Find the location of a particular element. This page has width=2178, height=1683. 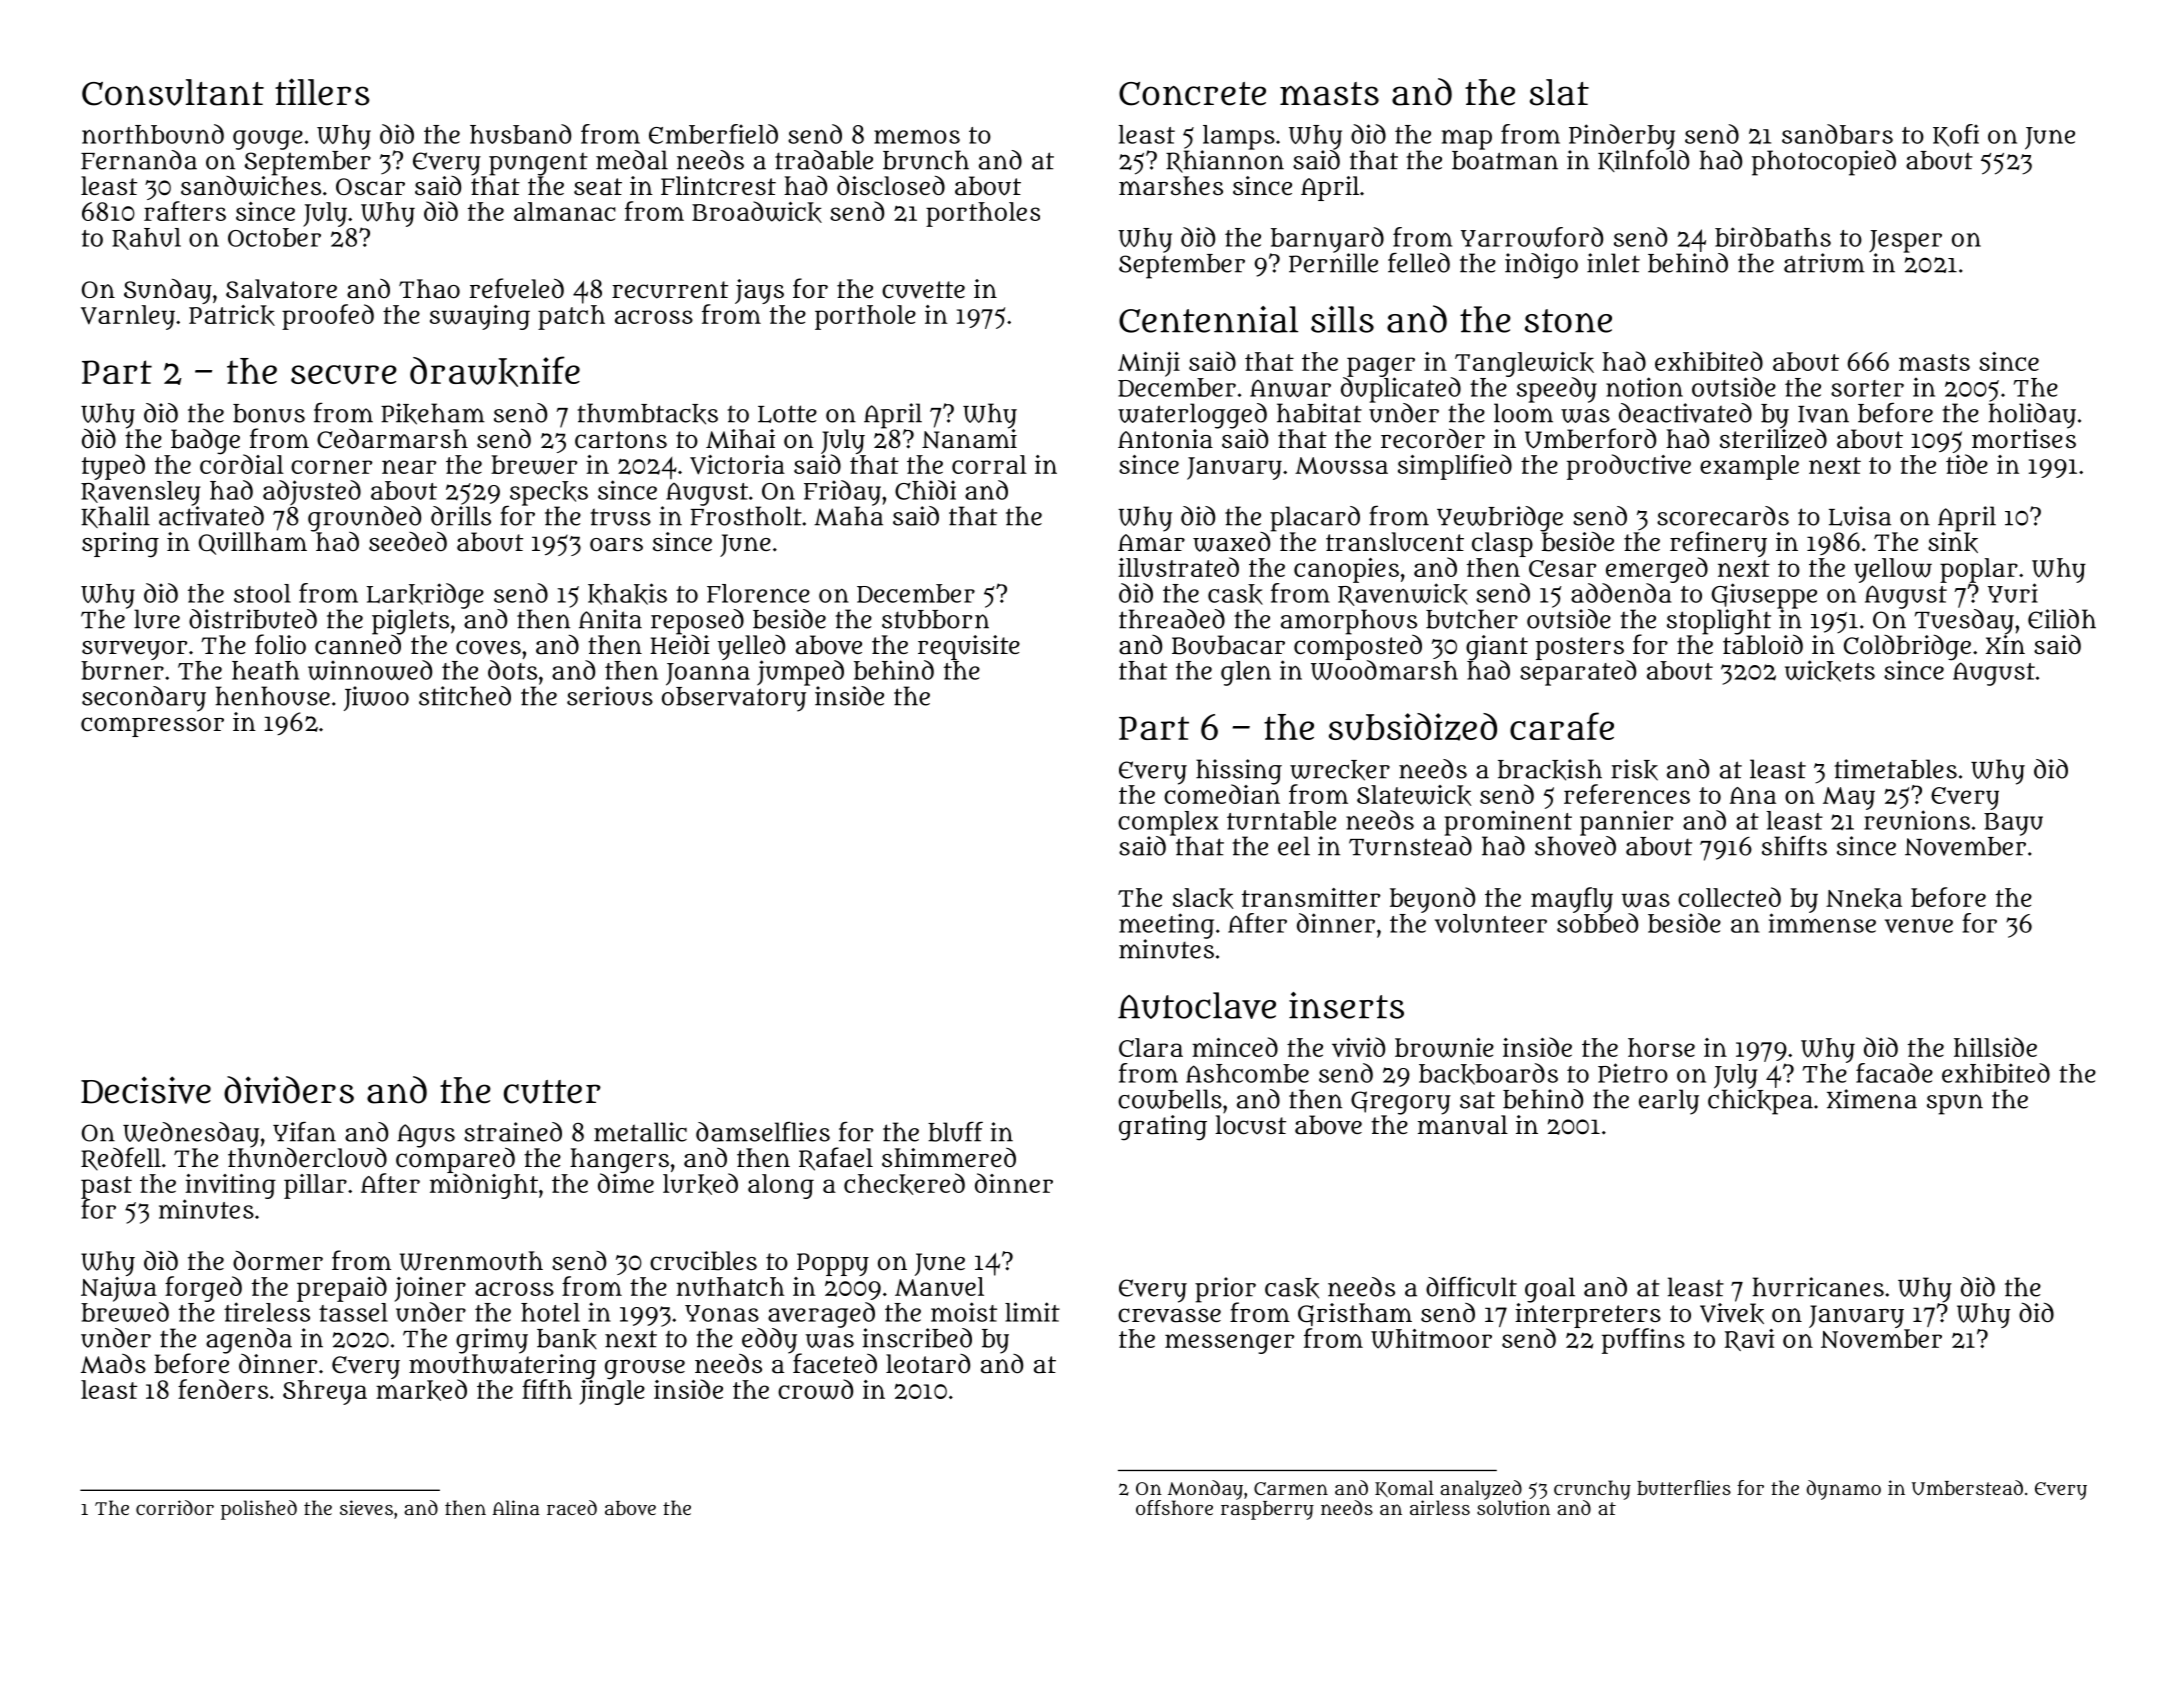

proofed is located at coordinates (328, 317).
